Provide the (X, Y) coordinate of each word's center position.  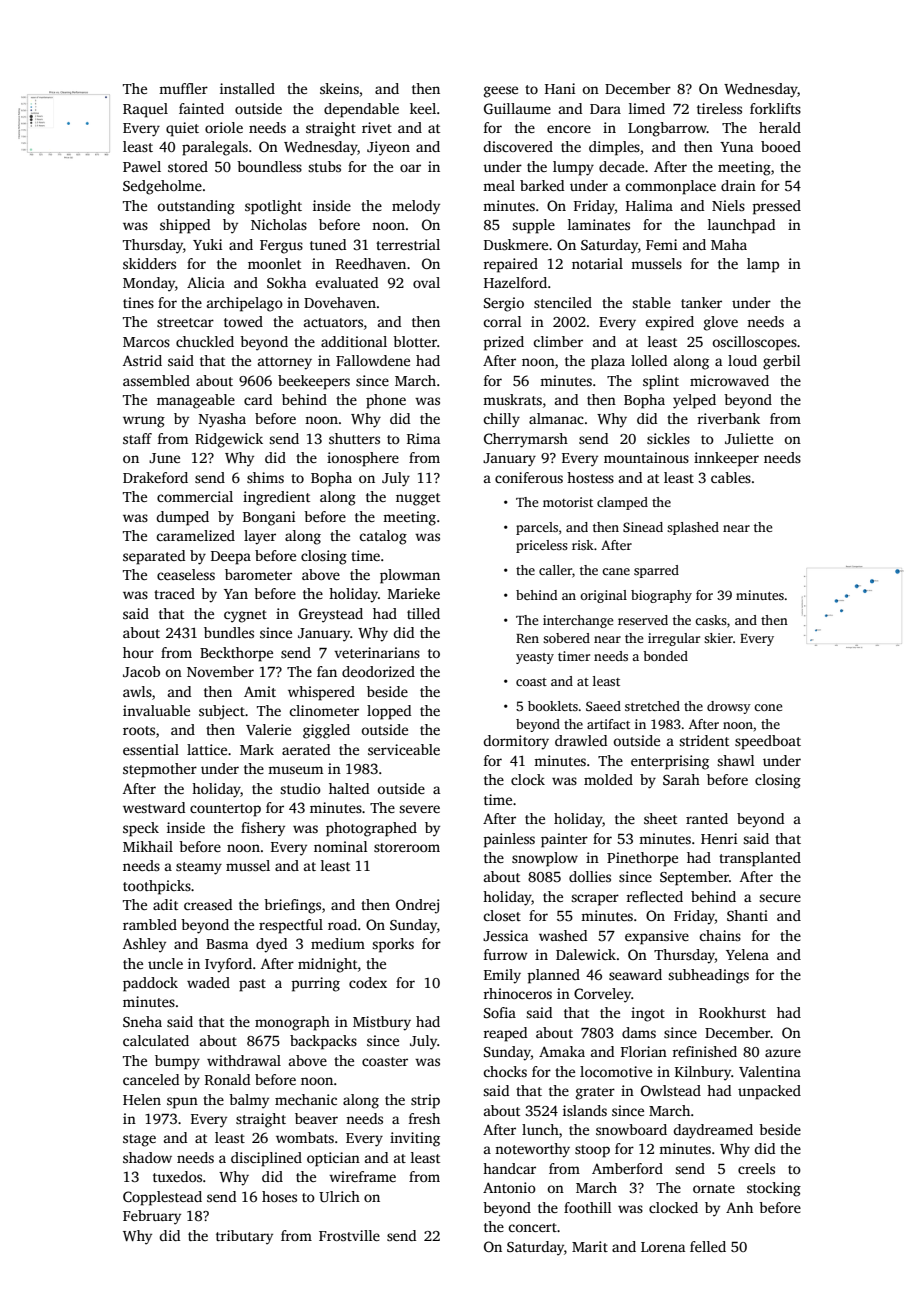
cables (731, 477)
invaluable (156, 710)
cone (768, 707)
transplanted (760, 859)
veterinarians (377, 652)
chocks (505, 1071)
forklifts (775, 108)
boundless (269, 166)
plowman (410, 576)
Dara (605, 109)
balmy (249, 1101)
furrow (506, 954)
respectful (291, 926)
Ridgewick (229, 440)
